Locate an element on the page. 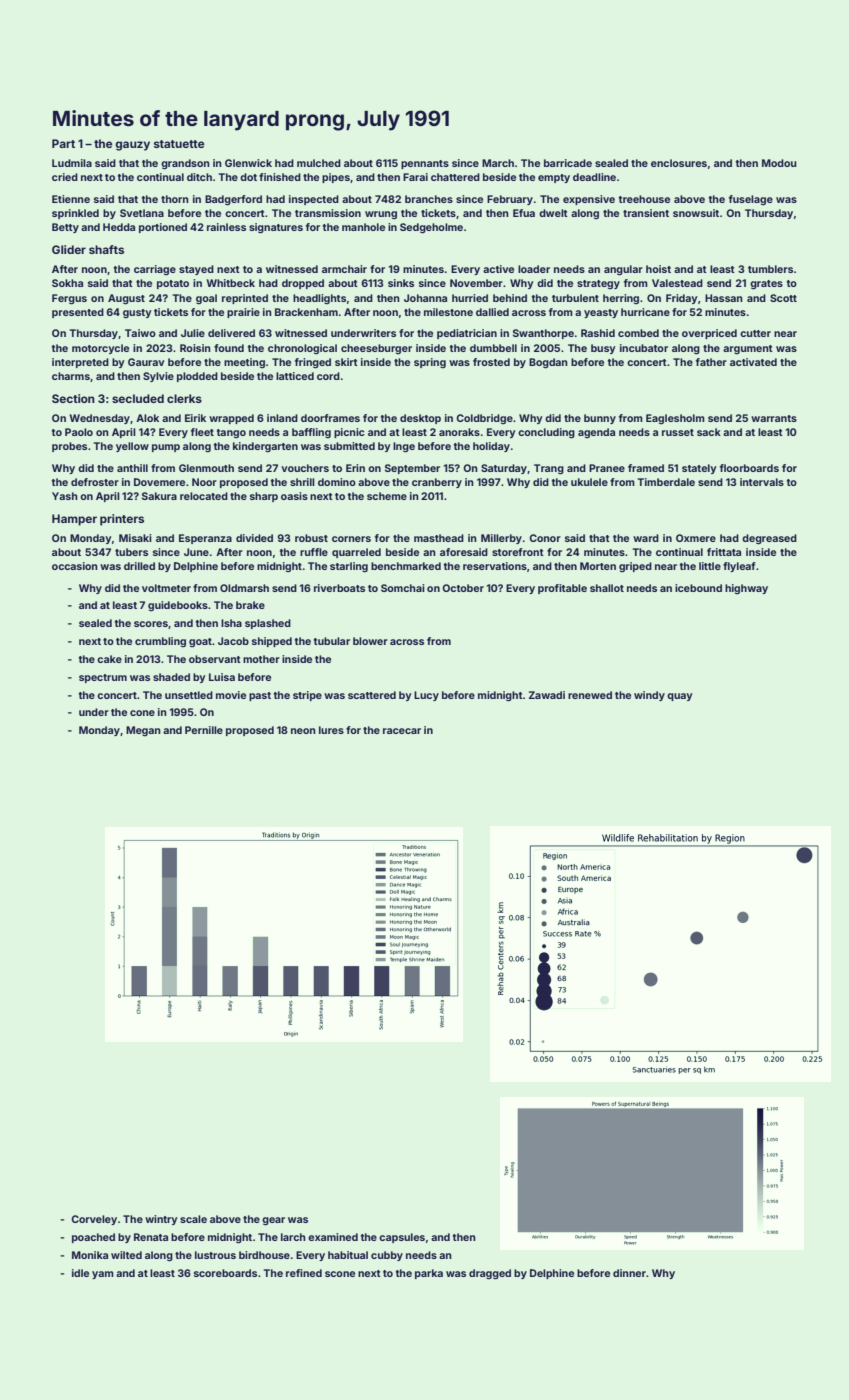 The width and height of the image is (849, 1400). father is located at coordinates (711, 362).
